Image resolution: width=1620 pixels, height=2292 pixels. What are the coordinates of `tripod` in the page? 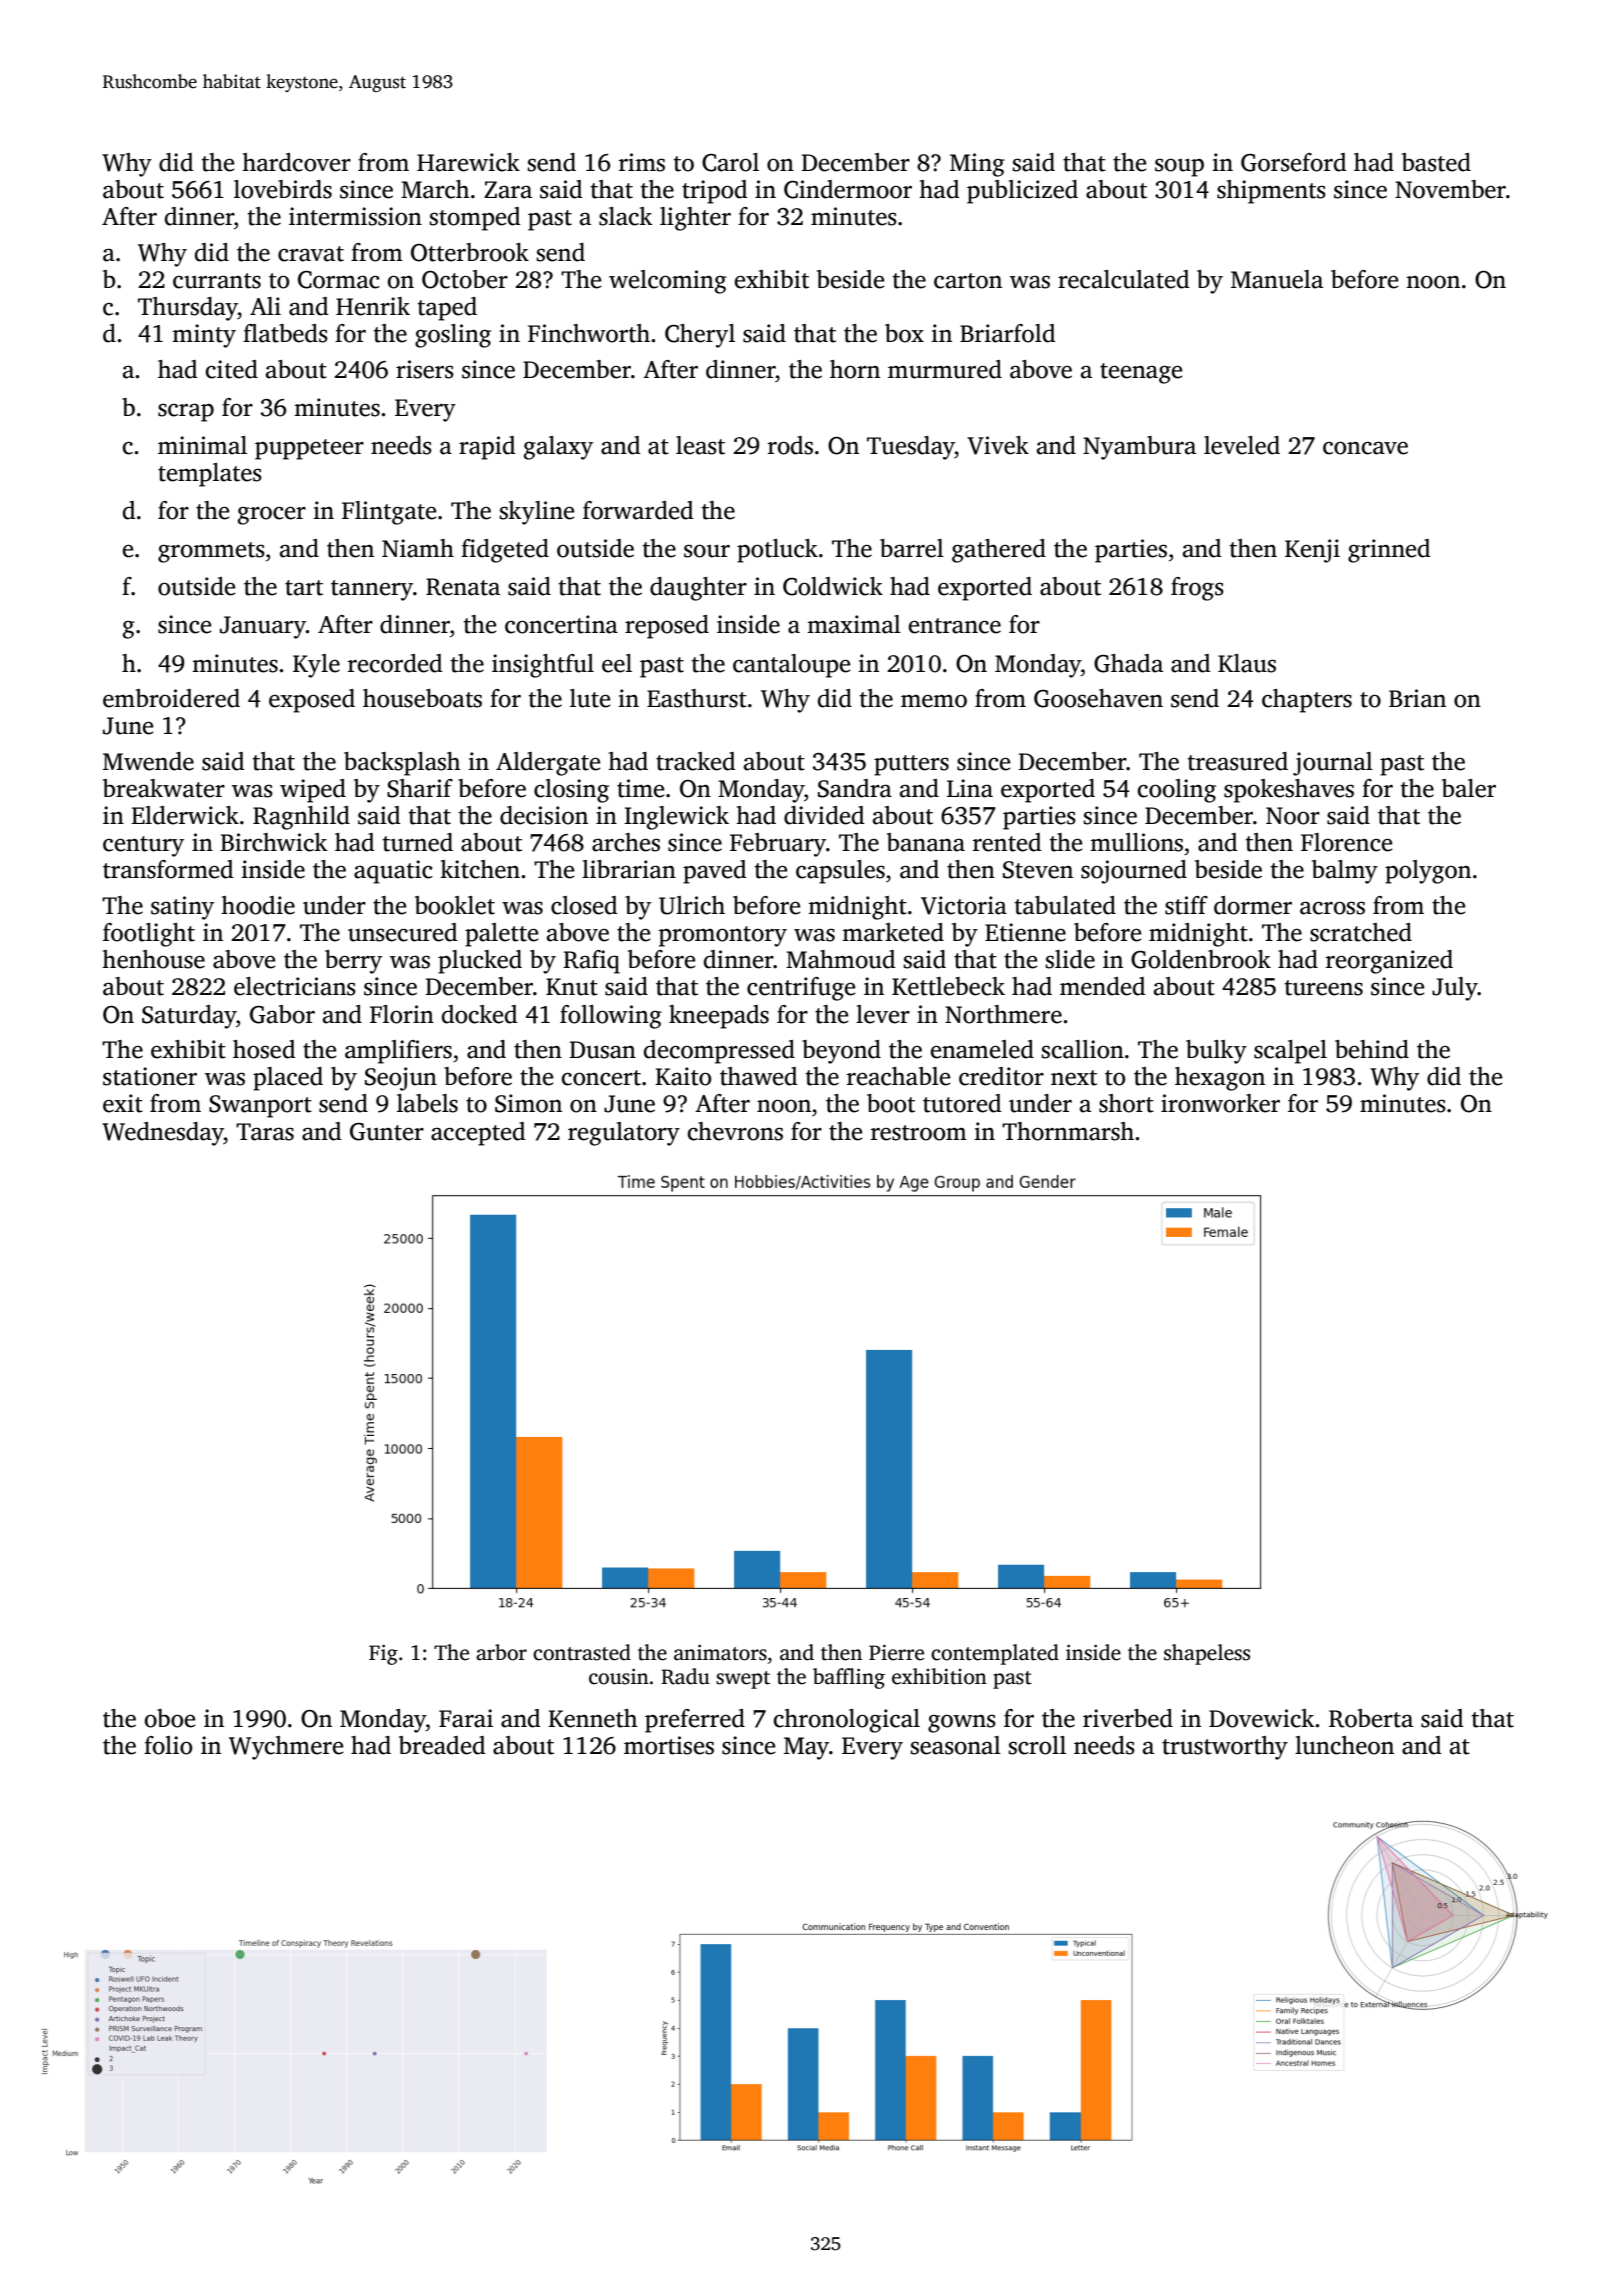 It's located at (715, 192).
